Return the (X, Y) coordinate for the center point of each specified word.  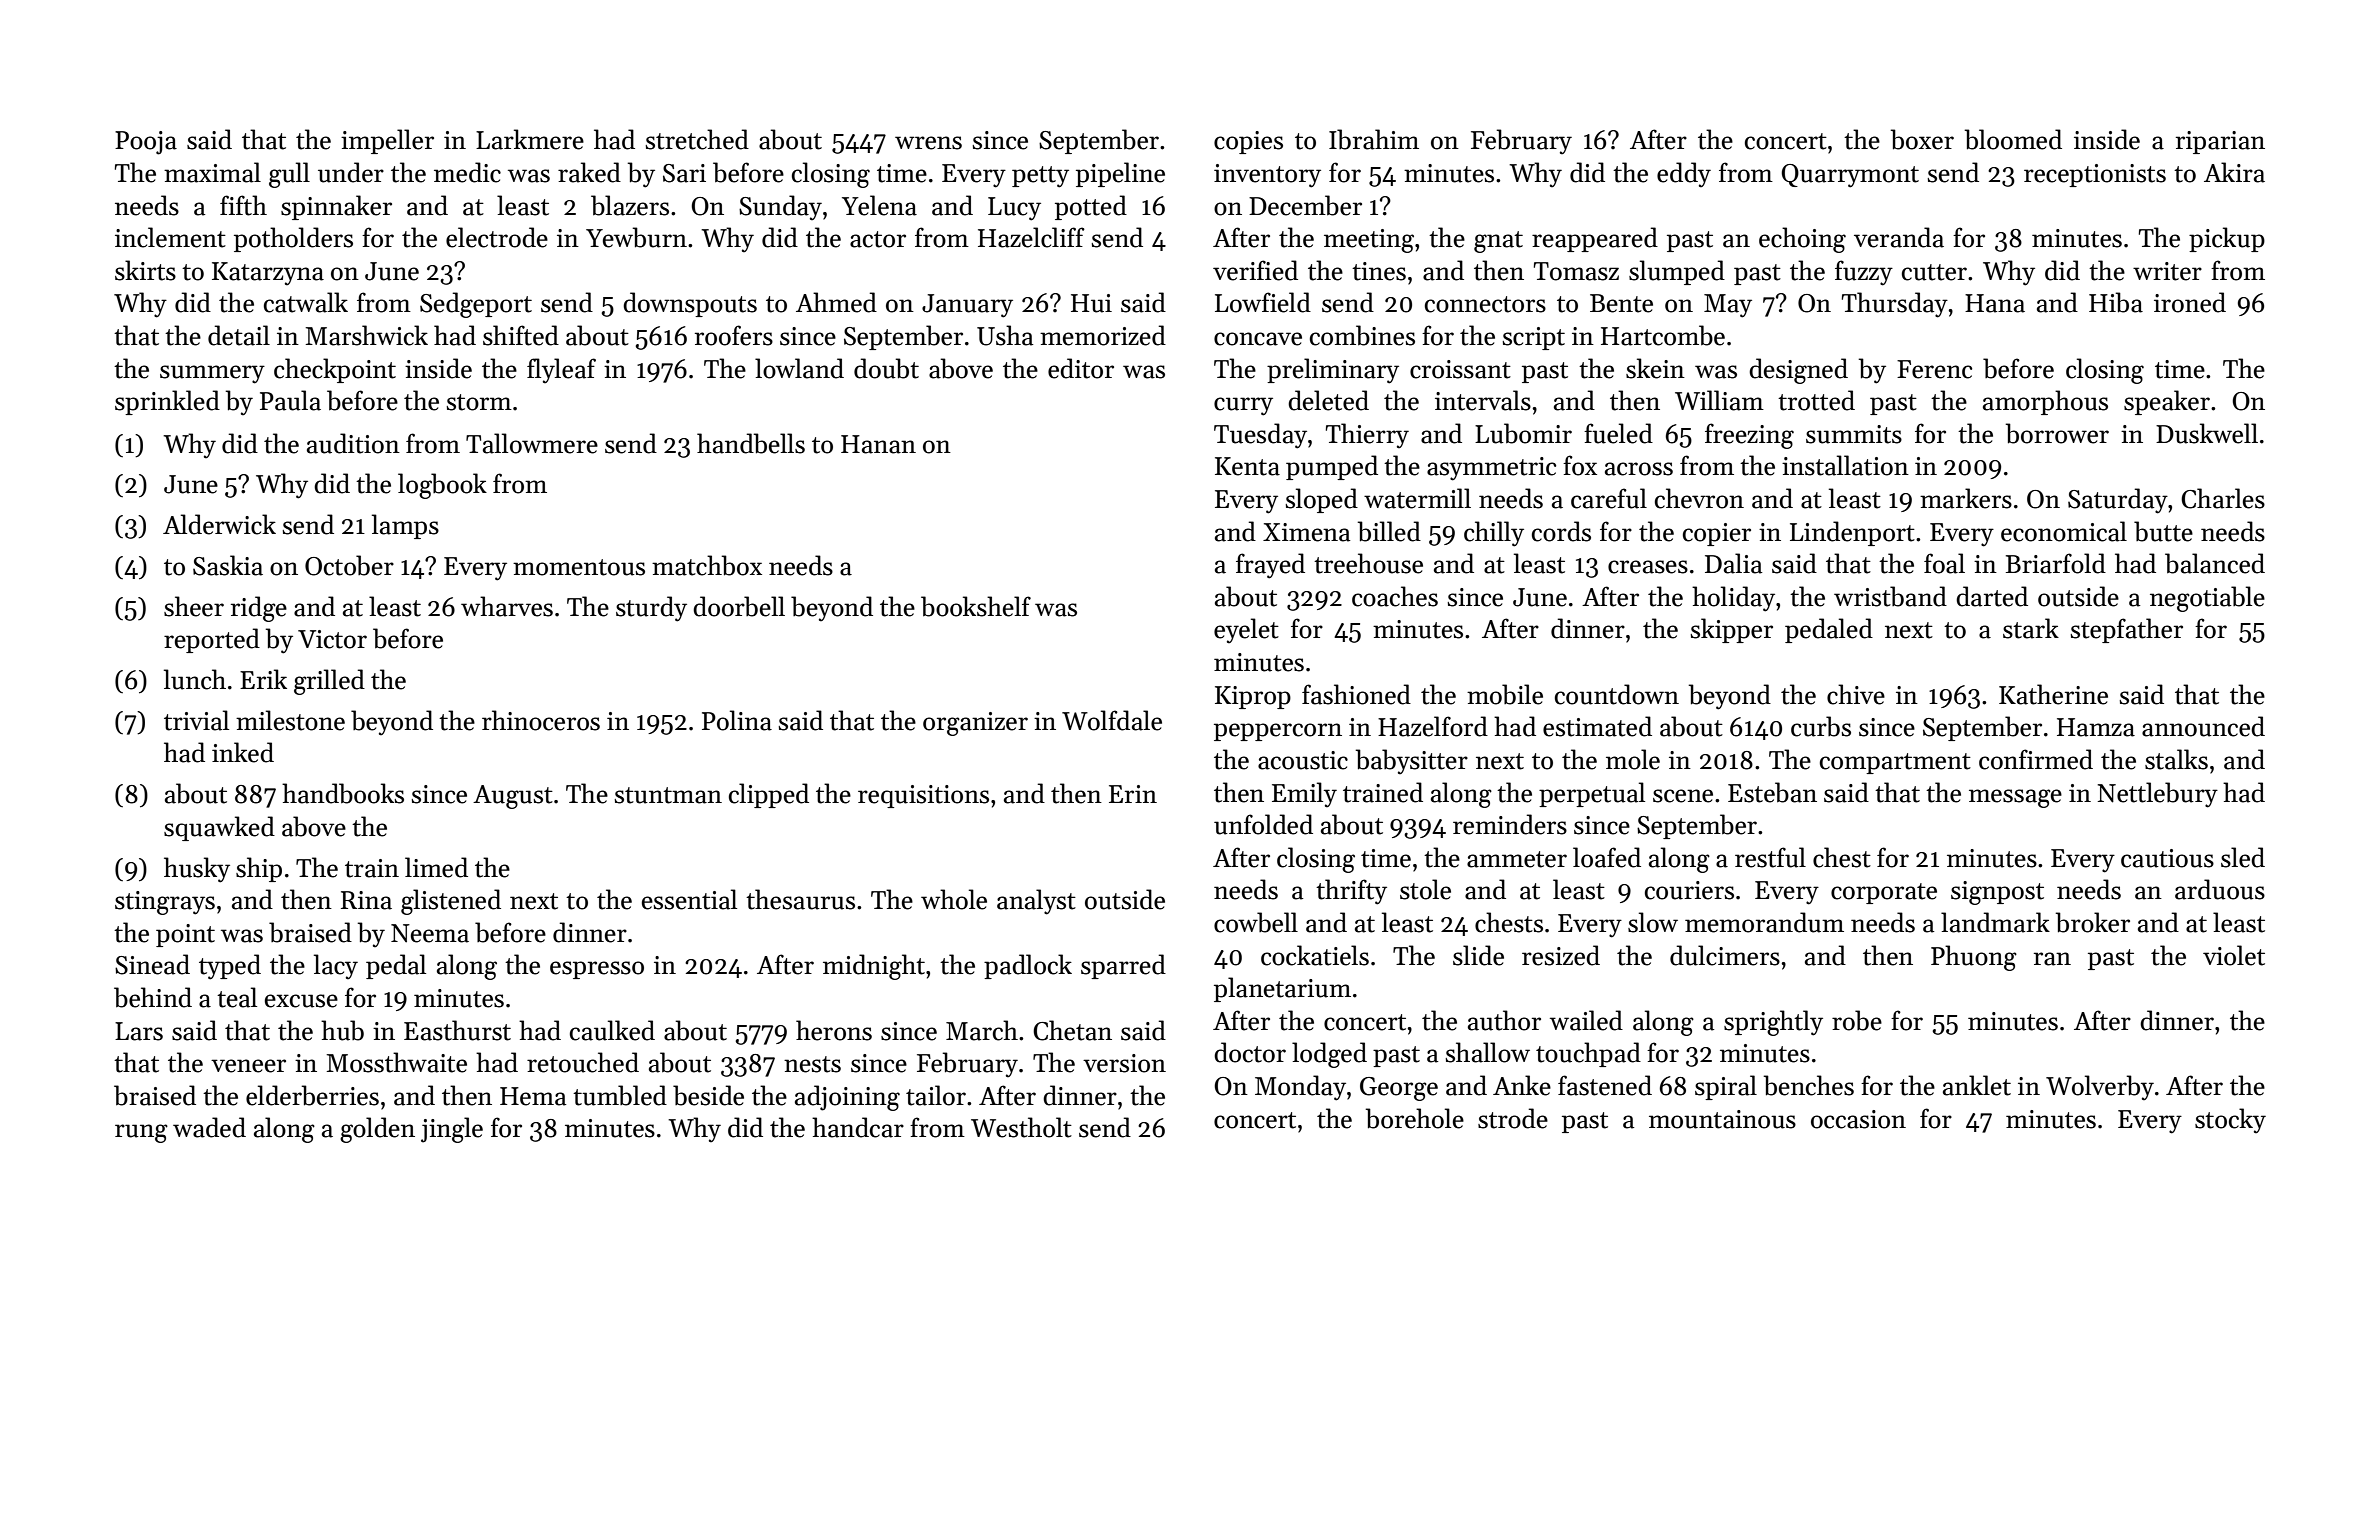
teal (237, 997)
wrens (928, 143)
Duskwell (2207, 433)
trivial (196, 720)
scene (1683, 796)
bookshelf (976, 606)
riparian (2220, 142)
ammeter (1517, 859)
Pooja (146, 143)
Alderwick (219, 524)
